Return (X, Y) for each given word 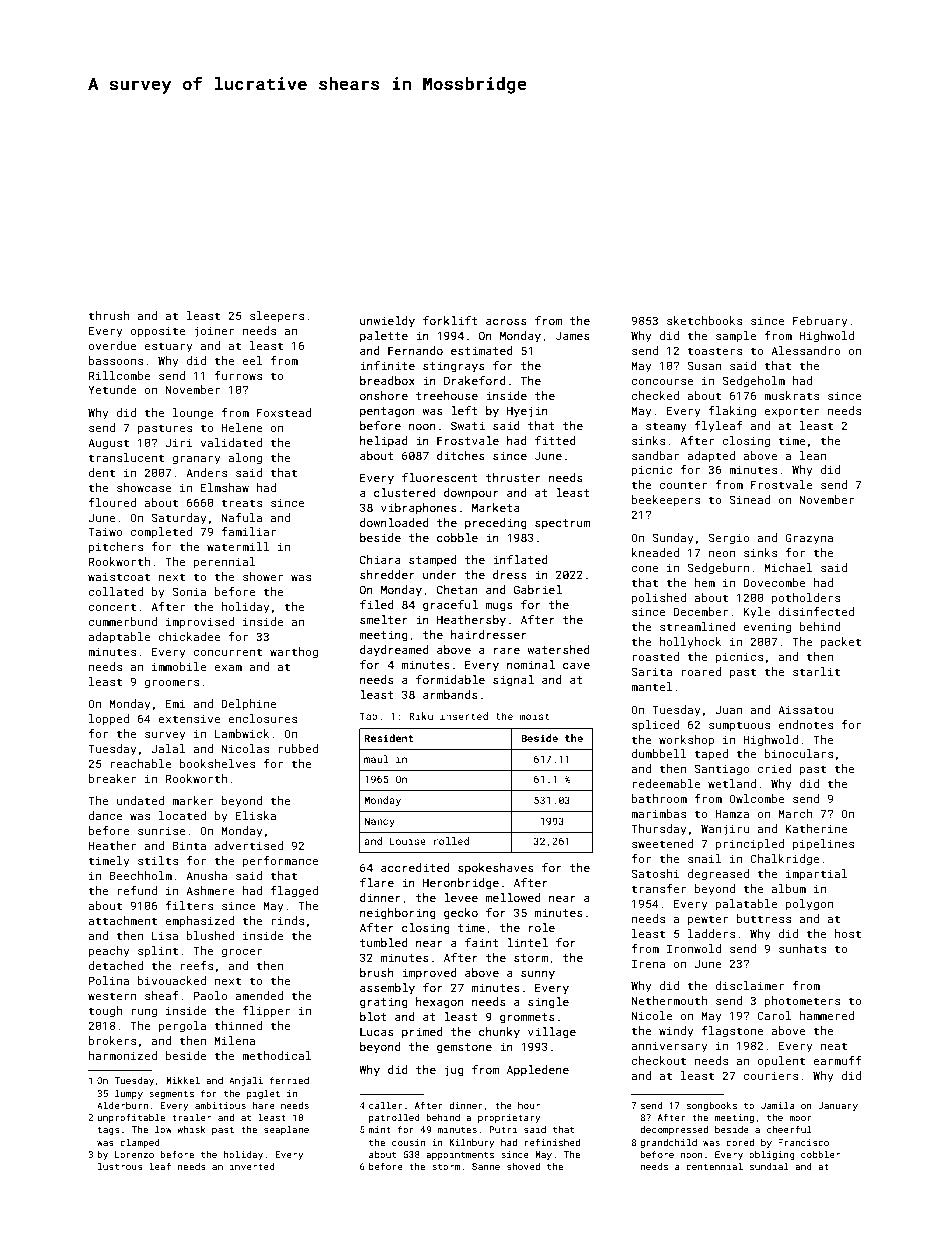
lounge (193, 414)
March (795, 813)
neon (722, 553)
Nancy (379, 822)
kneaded (655, 552)
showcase (144, 487)
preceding (496, 524)
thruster (513, 477)
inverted (252, 1166)
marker (192, 800)
